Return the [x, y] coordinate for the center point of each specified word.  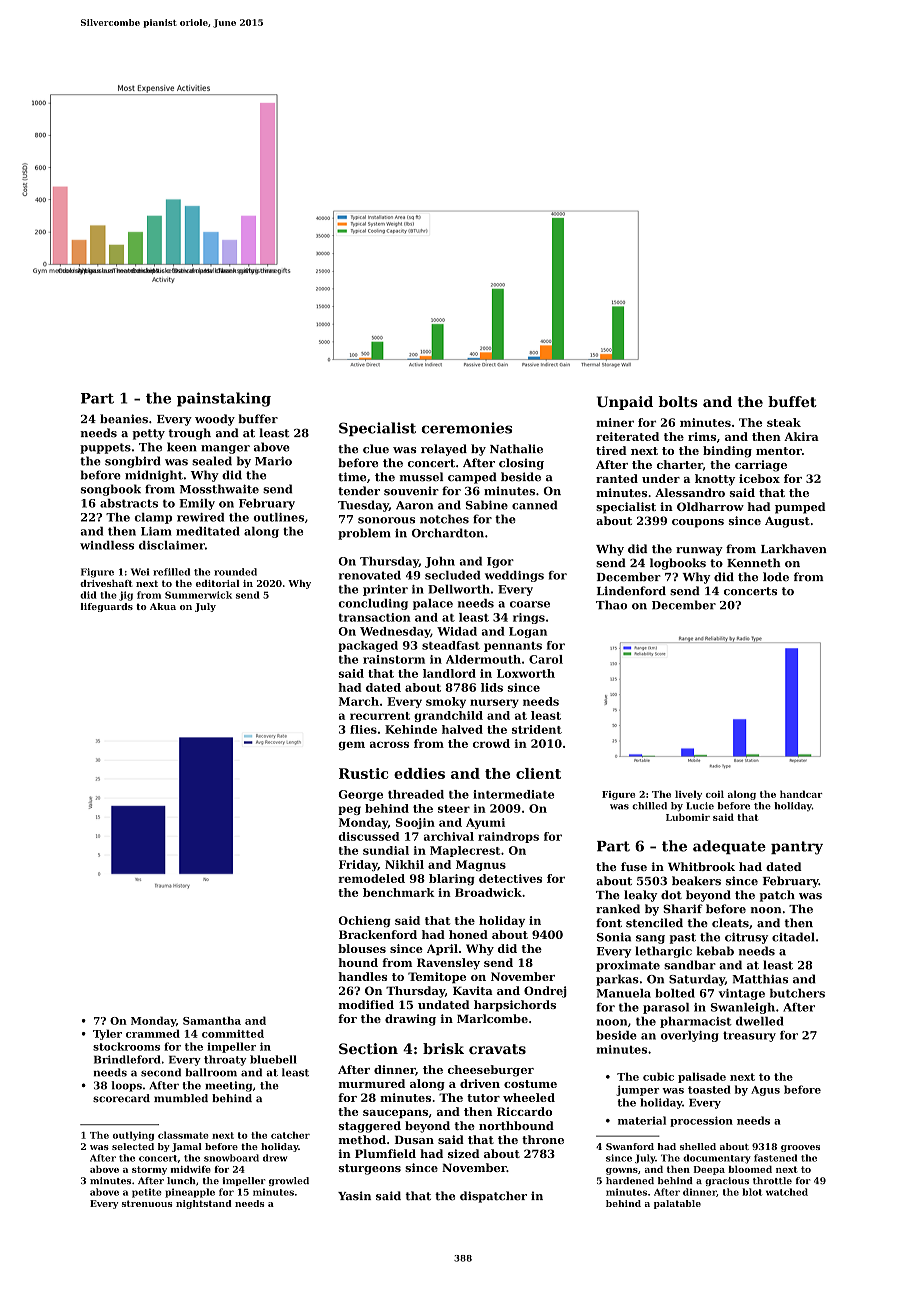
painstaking [224, 399]
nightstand [203, 1204]
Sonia [614, 937]
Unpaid [625, 403]
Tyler [107, 1034]
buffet [792, 401]
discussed [368, 836]
